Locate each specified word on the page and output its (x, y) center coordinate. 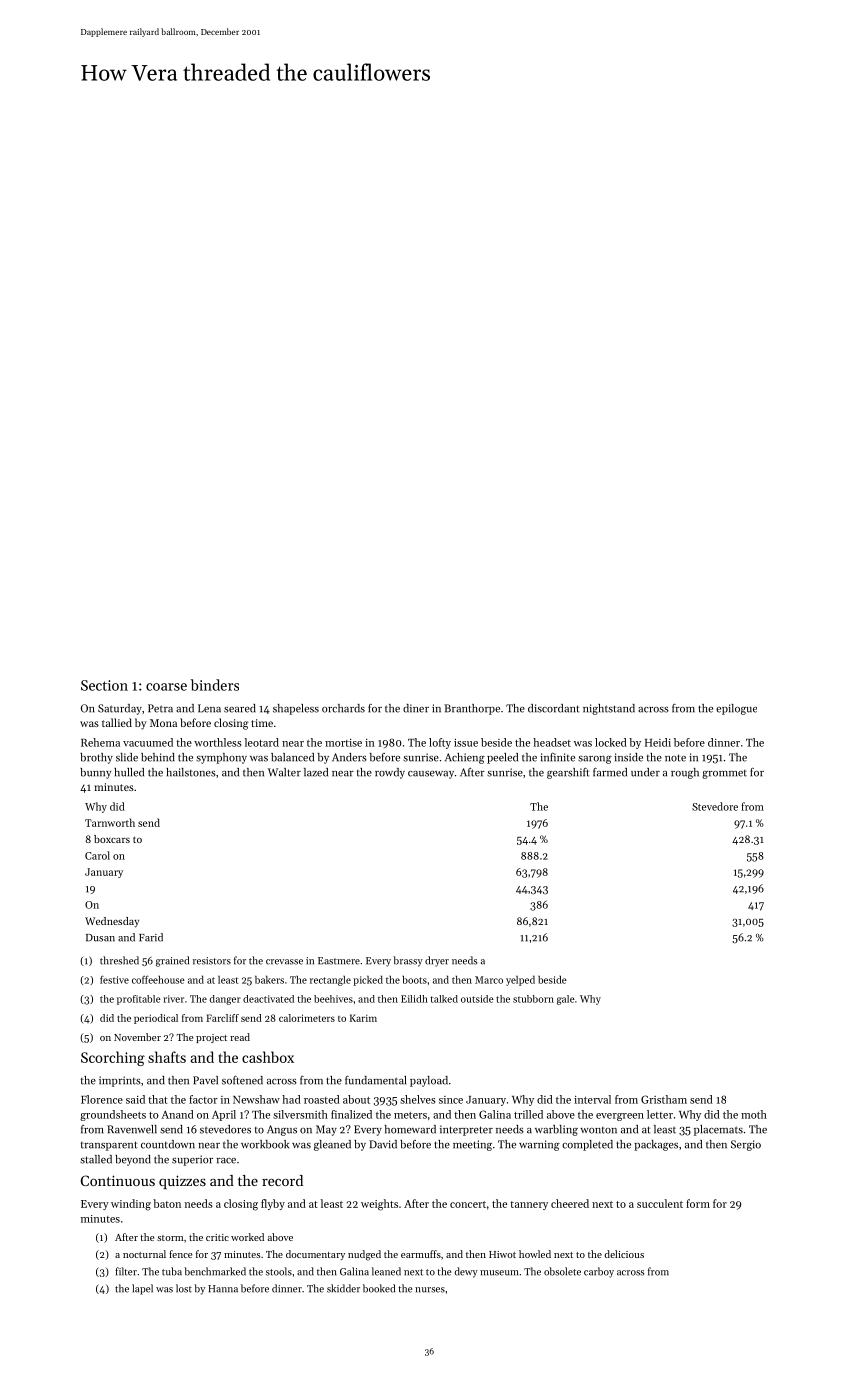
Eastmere (339, 961)
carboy (599, 1272)
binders (215, 685)
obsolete (562, 1271)
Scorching (113, 1058)
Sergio (746, 1145)
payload (429, 1081)
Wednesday (112, 922)
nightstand (609, 709)
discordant (553, 708)
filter (126, 1271)
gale (566, 1000)
